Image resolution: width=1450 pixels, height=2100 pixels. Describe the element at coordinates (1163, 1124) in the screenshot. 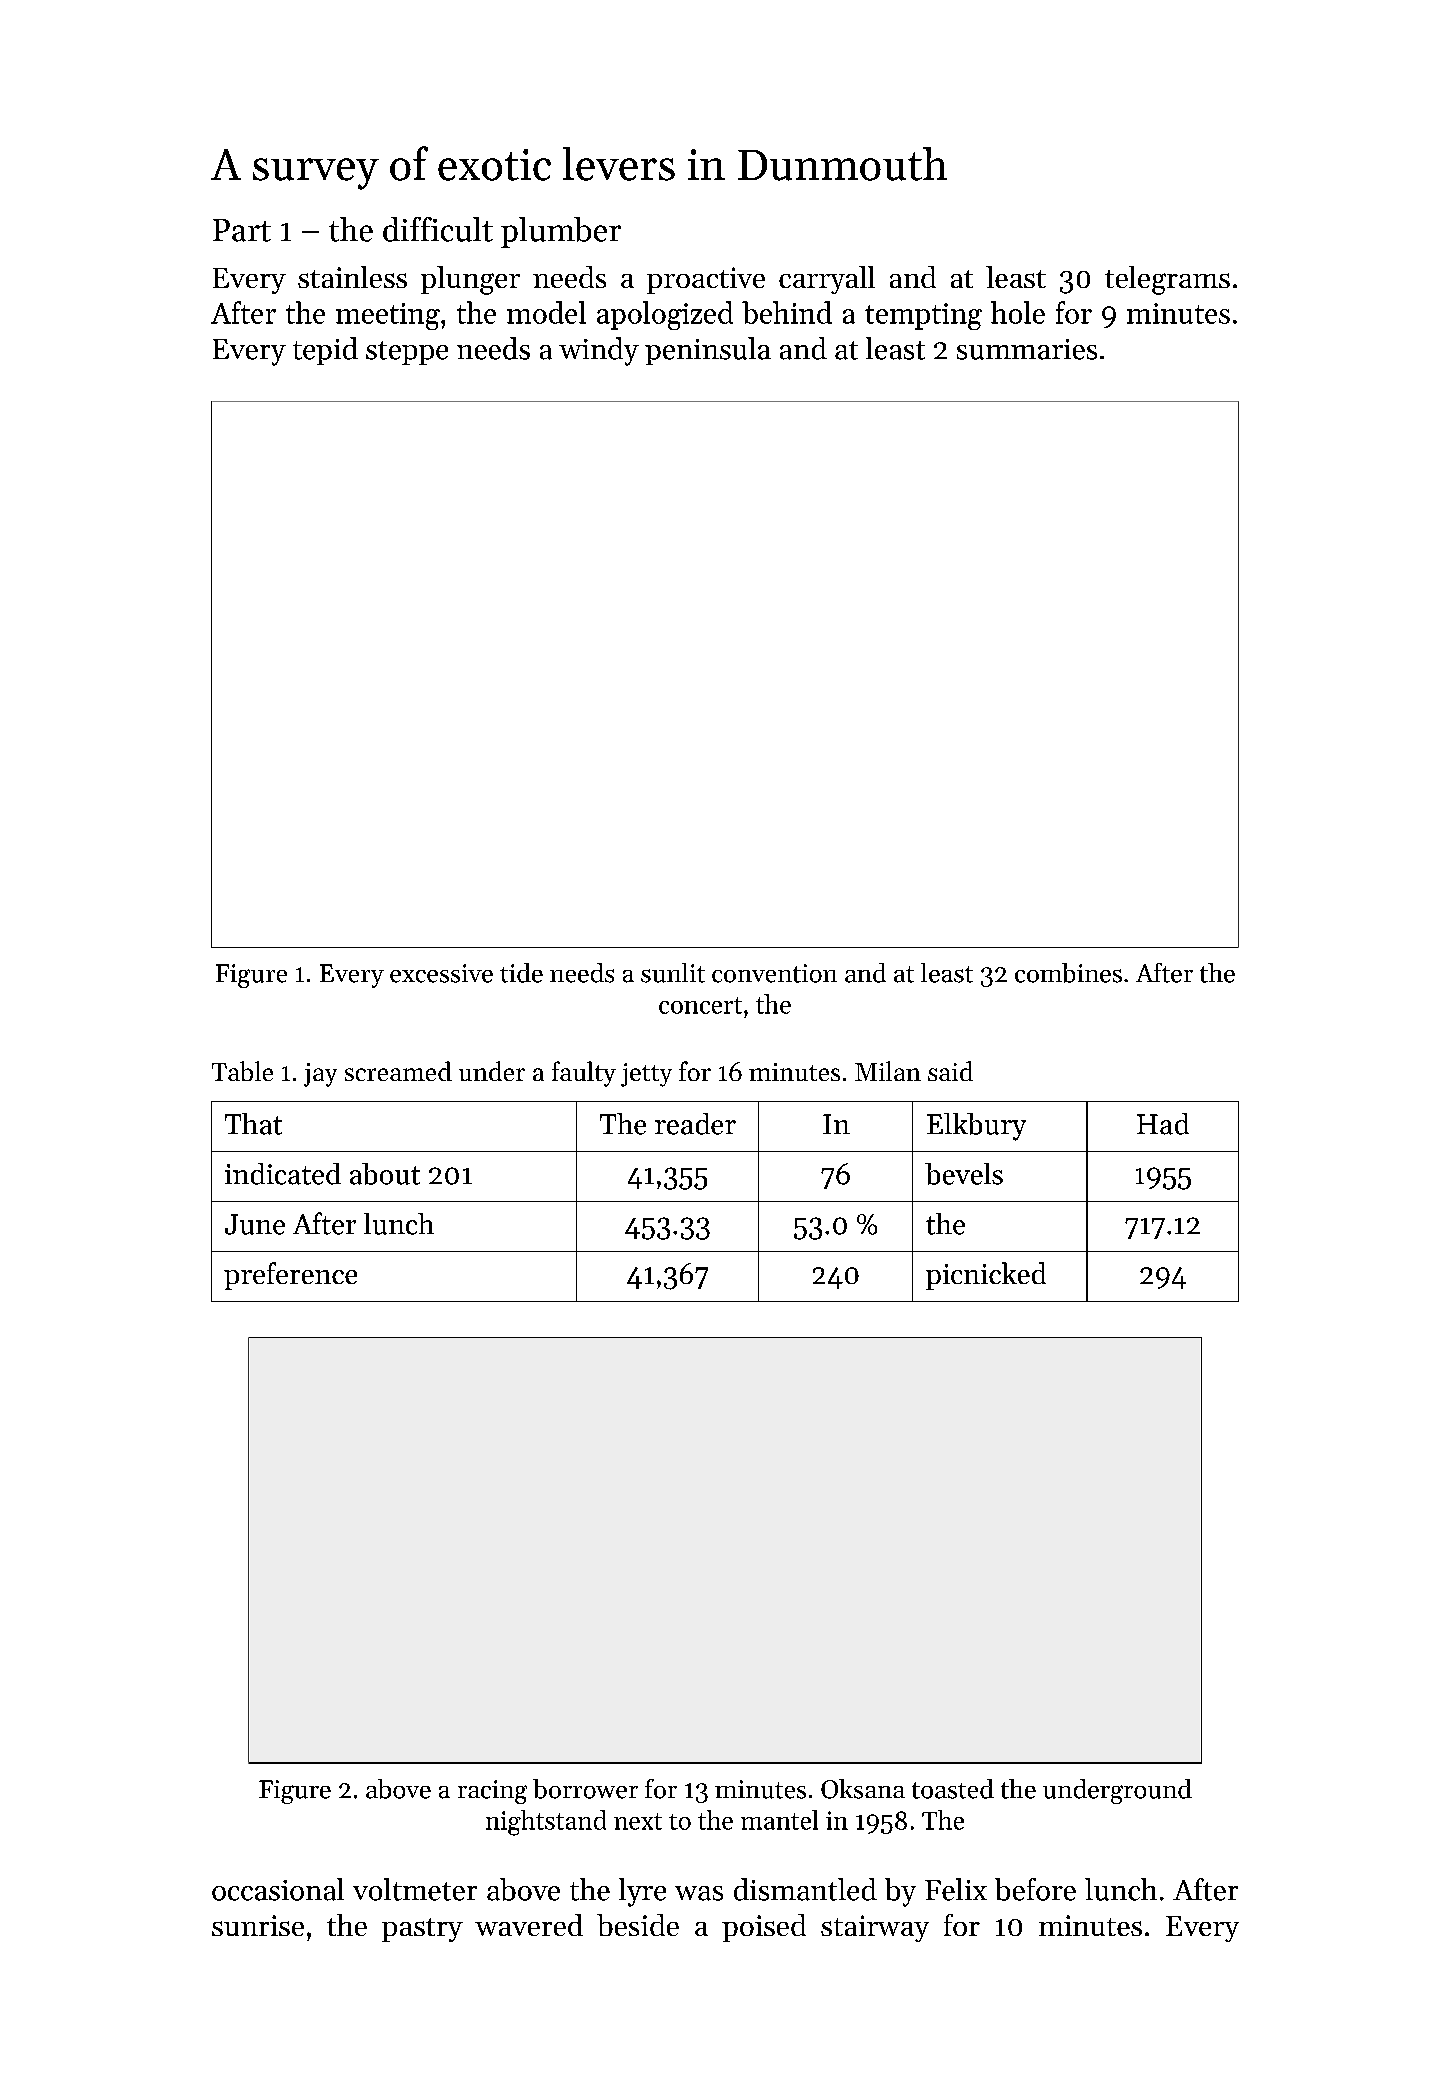

I see `Had` at that location.
